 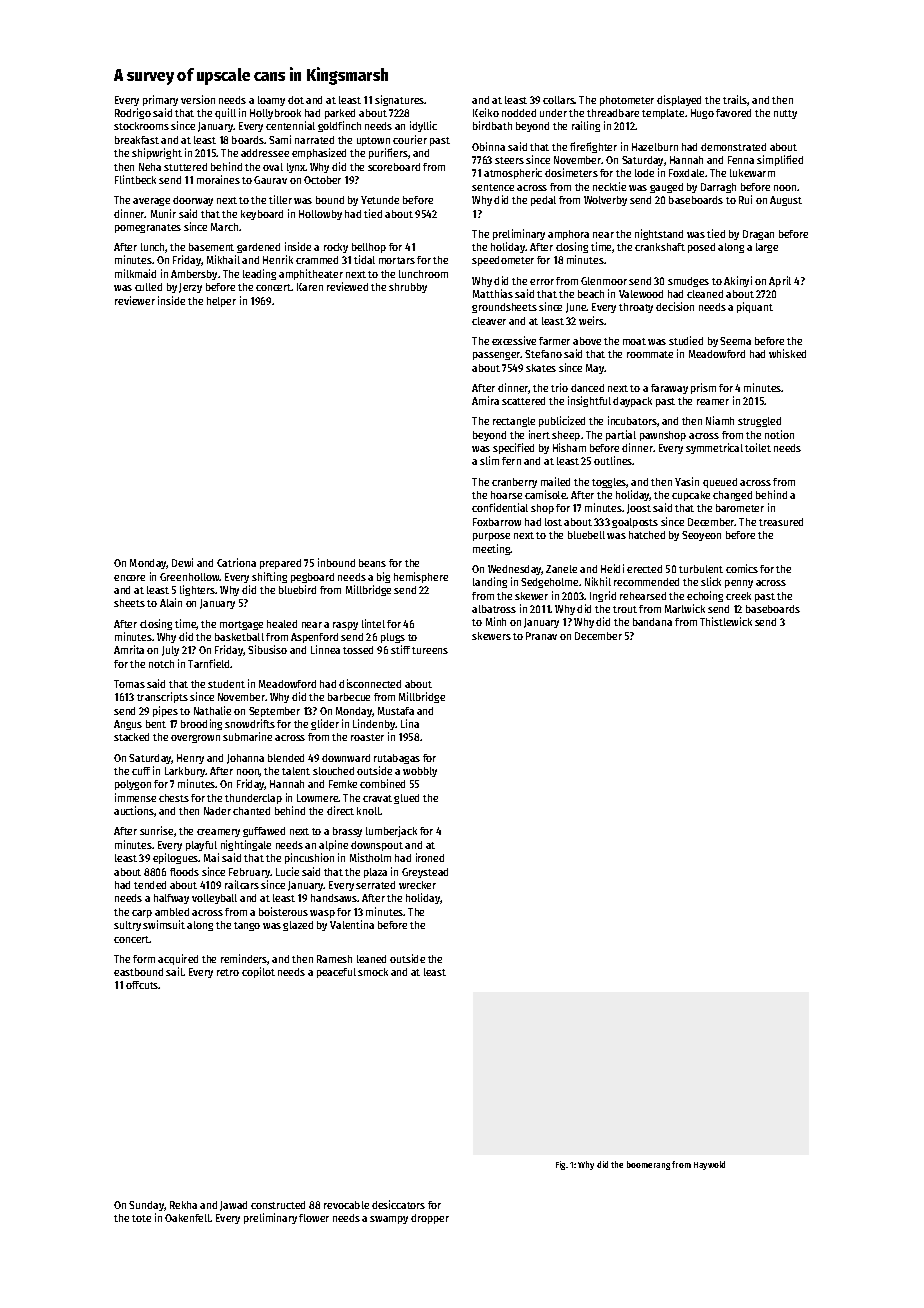 I want to click on Haywold, so click(x=709, y=1165).
